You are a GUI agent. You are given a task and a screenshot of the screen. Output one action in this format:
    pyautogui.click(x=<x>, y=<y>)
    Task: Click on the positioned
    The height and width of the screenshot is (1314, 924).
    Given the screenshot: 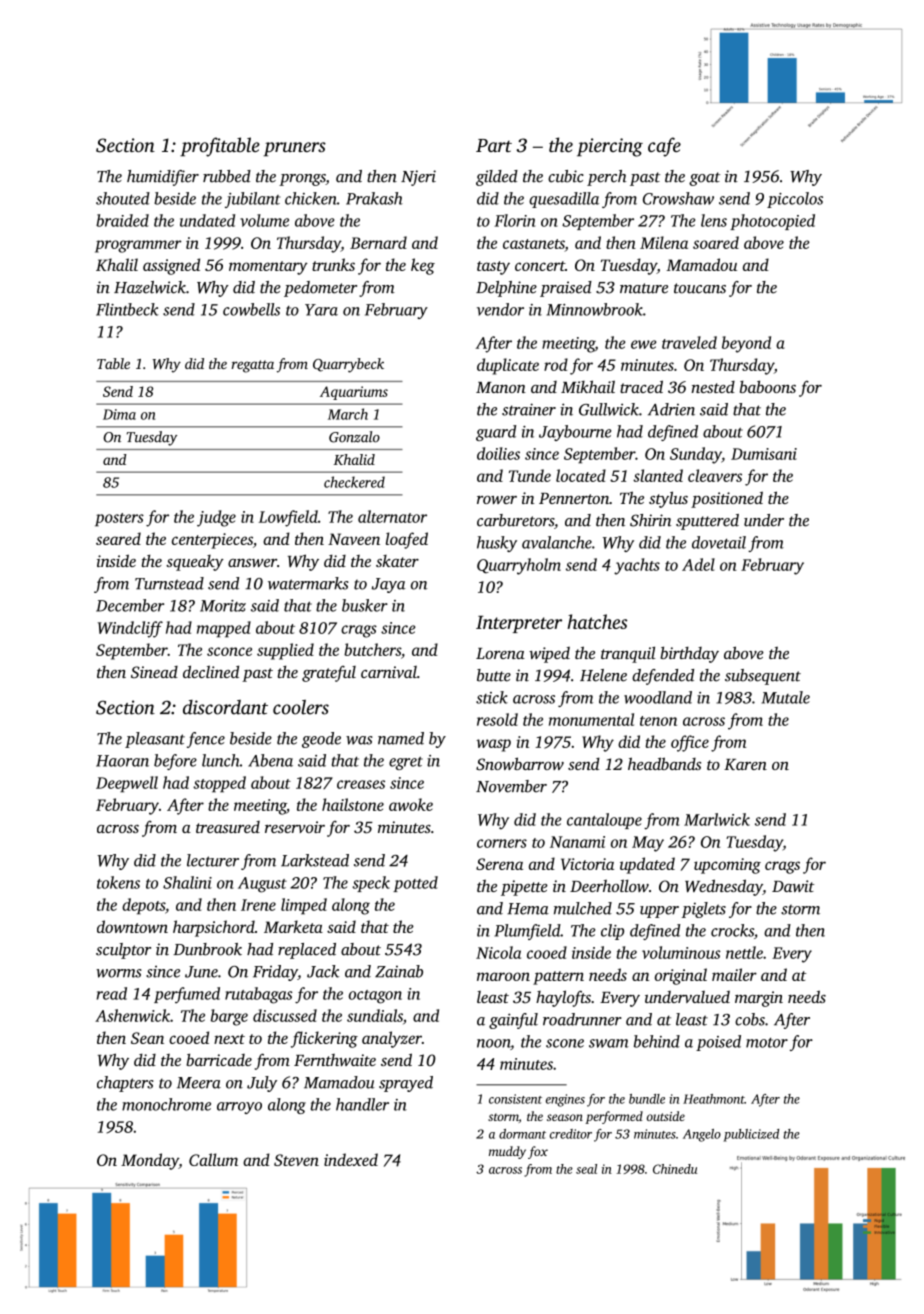 What is the action you would take?
    pyautogui.click(x=727, y=499)
